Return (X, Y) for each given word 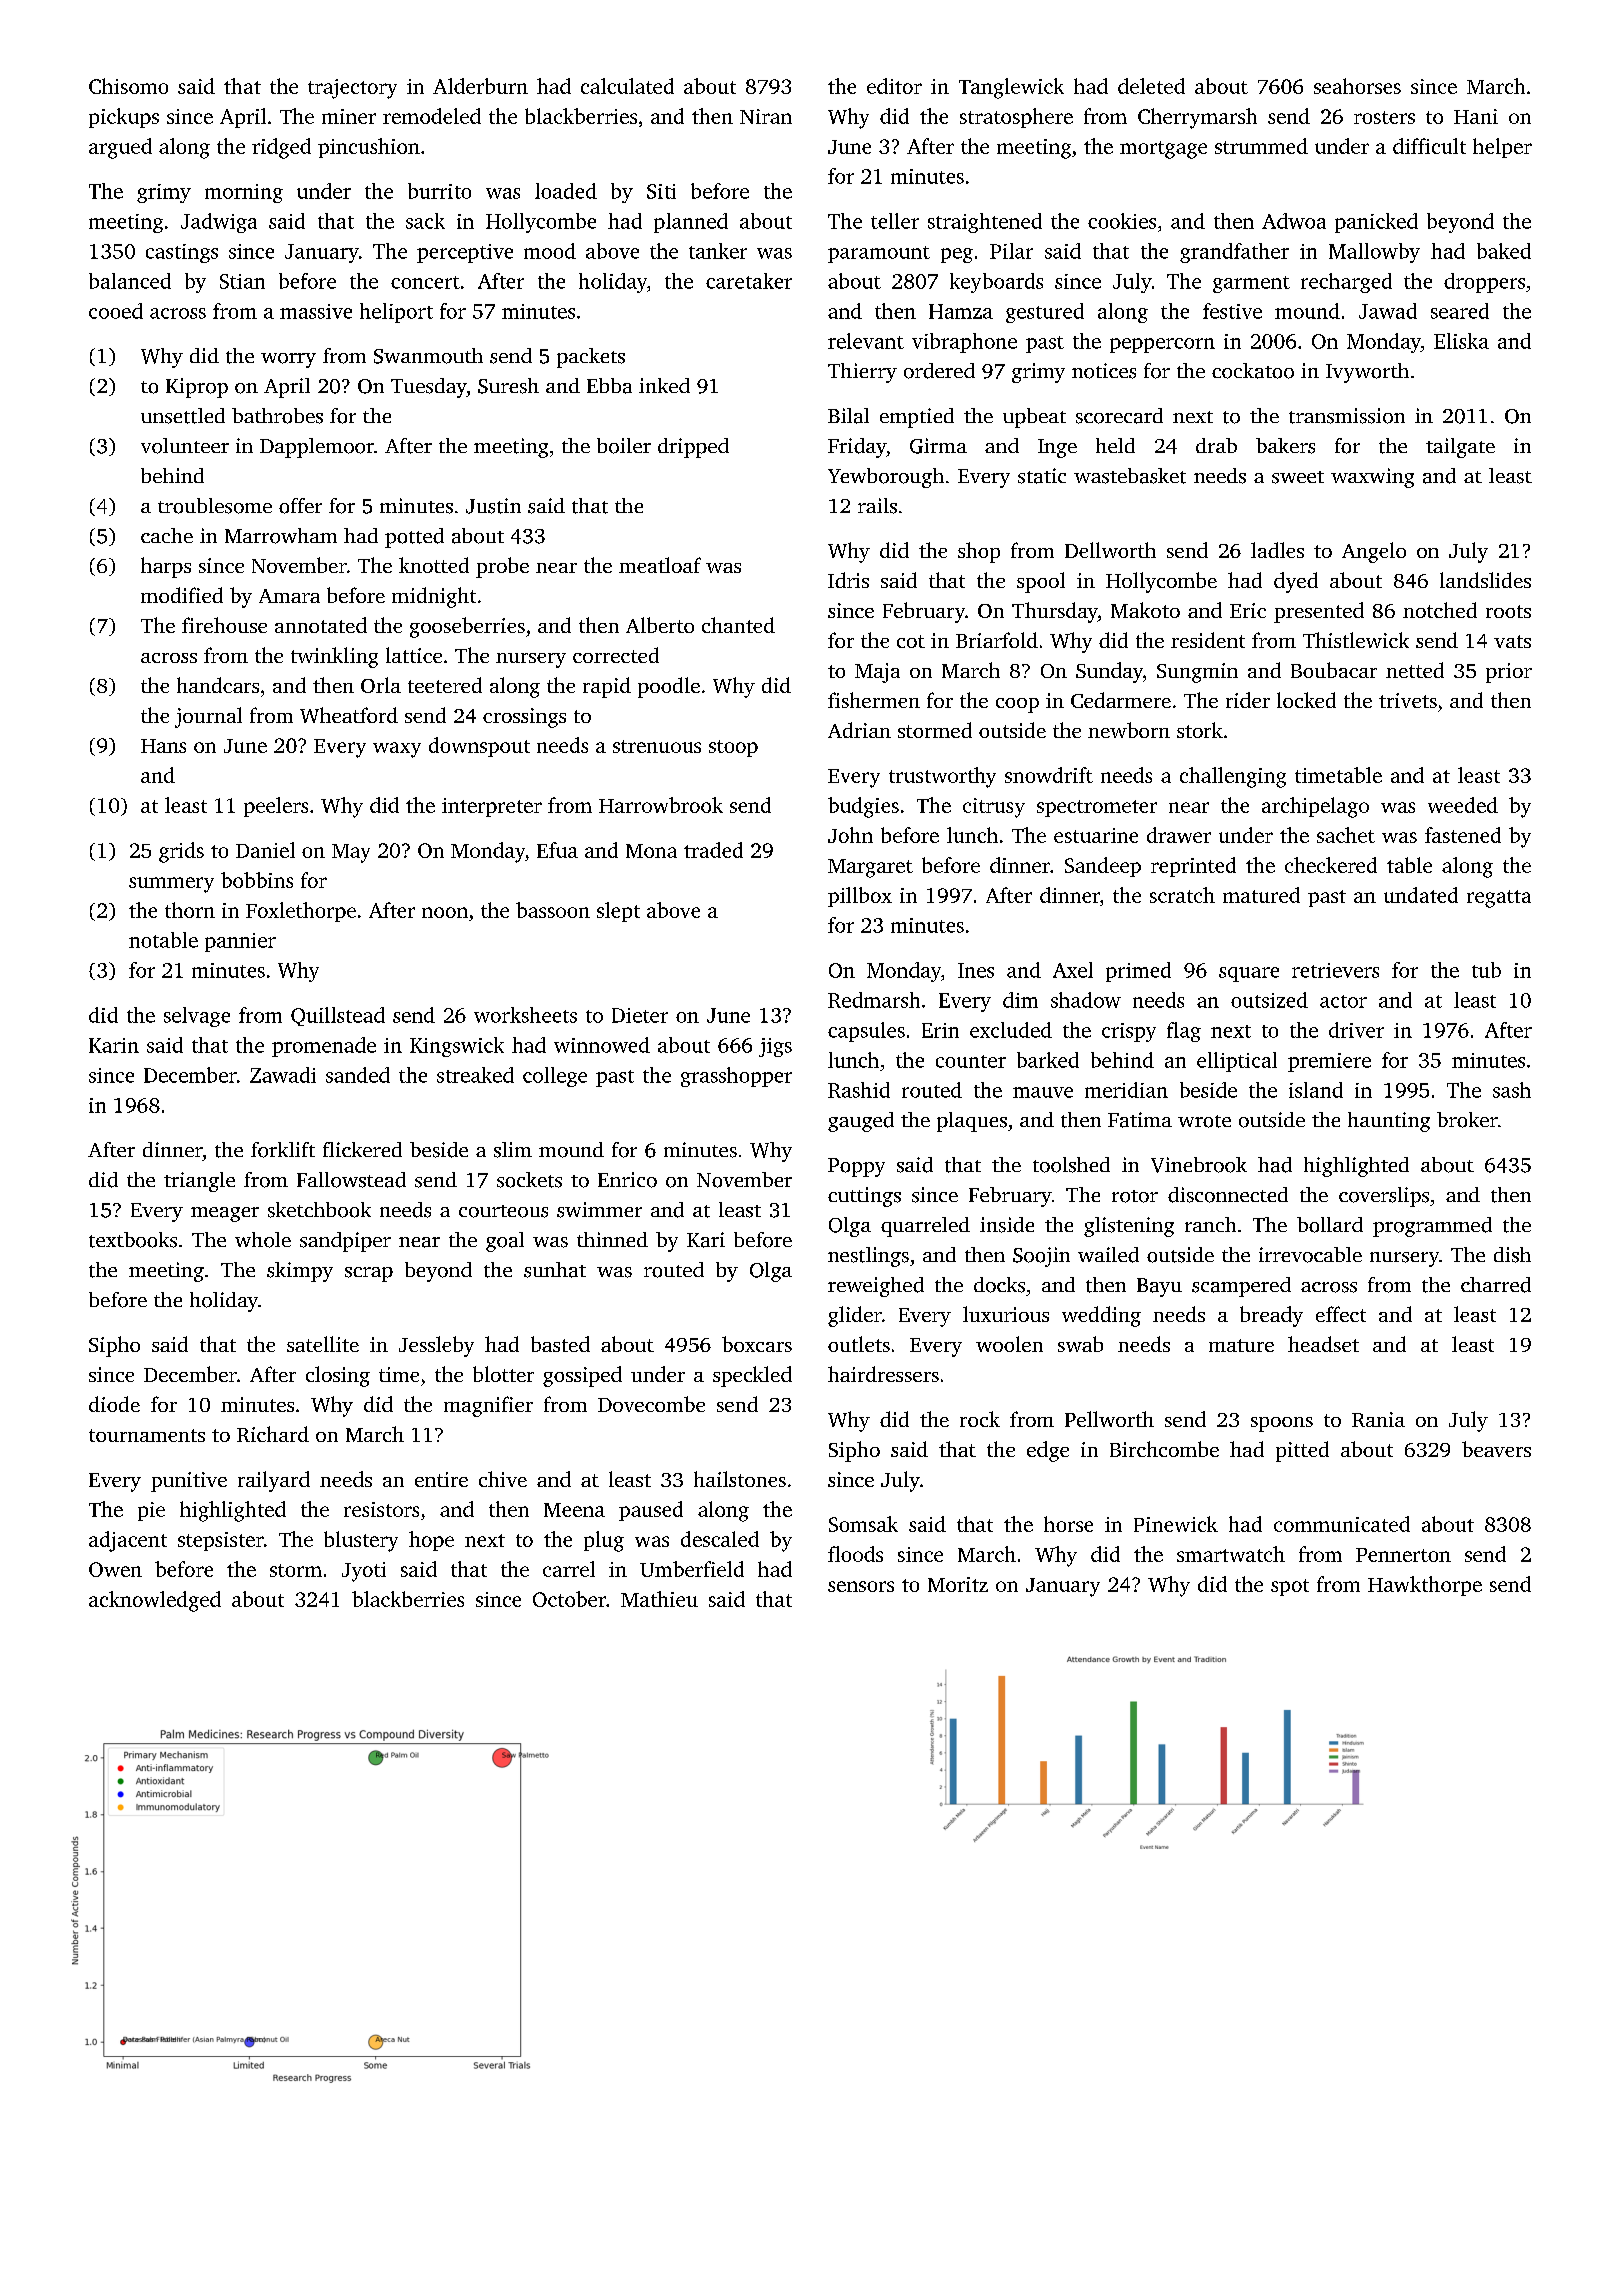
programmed (1432, 1227)
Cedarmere (1121, 700)
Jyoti (364, 1572)
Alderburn (480, 86)
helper (1502, 148)
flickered (362, 1149)
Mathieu (659, 1599)
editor (894, 86)
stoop (733, 748)
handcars (218, 685)
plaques (972, 1122)
